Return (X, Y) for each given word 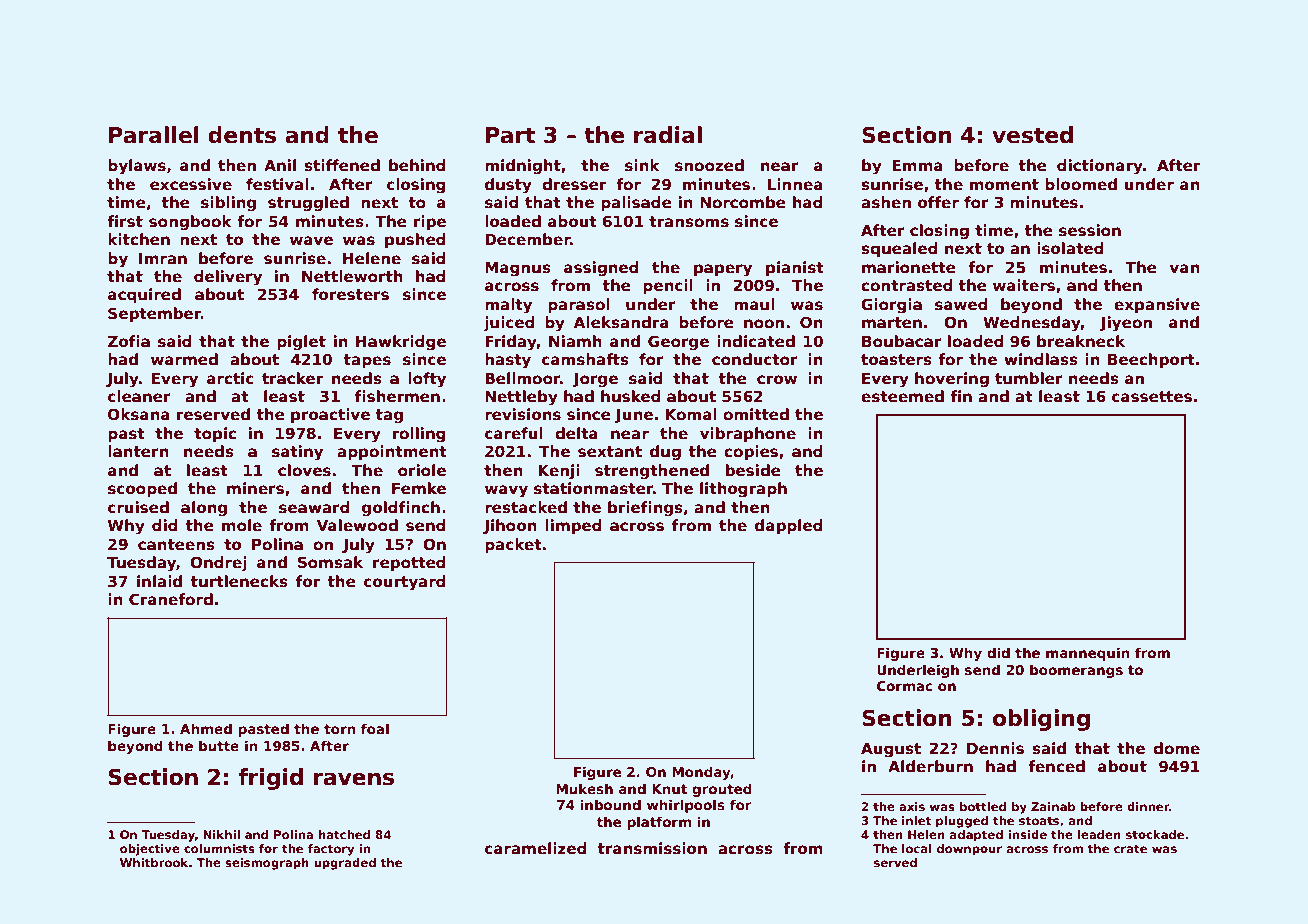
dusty (508, 186)
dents (242, 135)
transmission (652, 848)
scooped (142, 489)
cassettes (1152, 397)
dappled (789, 526)
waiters (1024, 285)
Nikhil (221, 834)
